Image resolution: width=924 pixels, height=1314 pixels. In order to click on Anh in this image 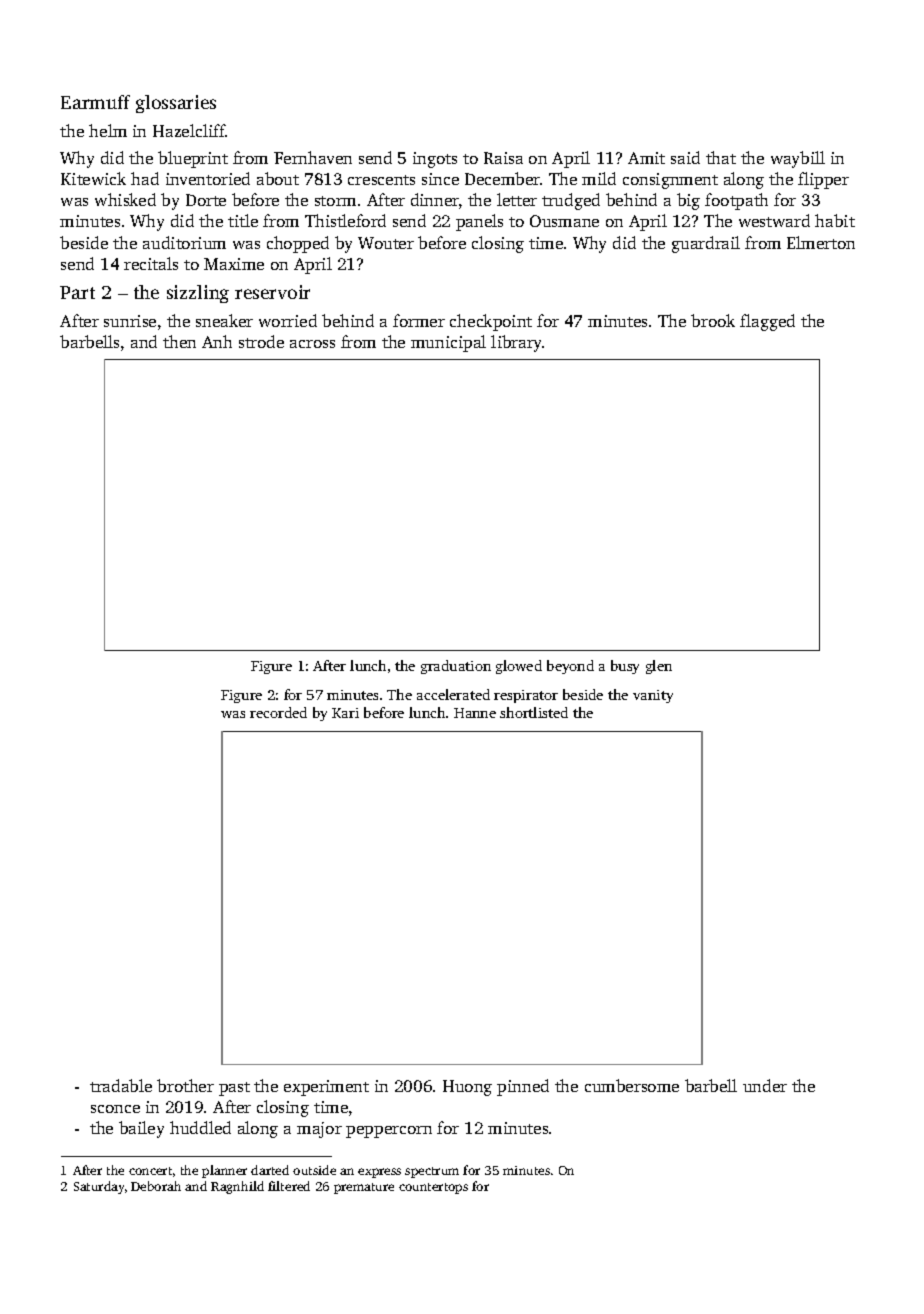, I will do `click(217, 341)`.
